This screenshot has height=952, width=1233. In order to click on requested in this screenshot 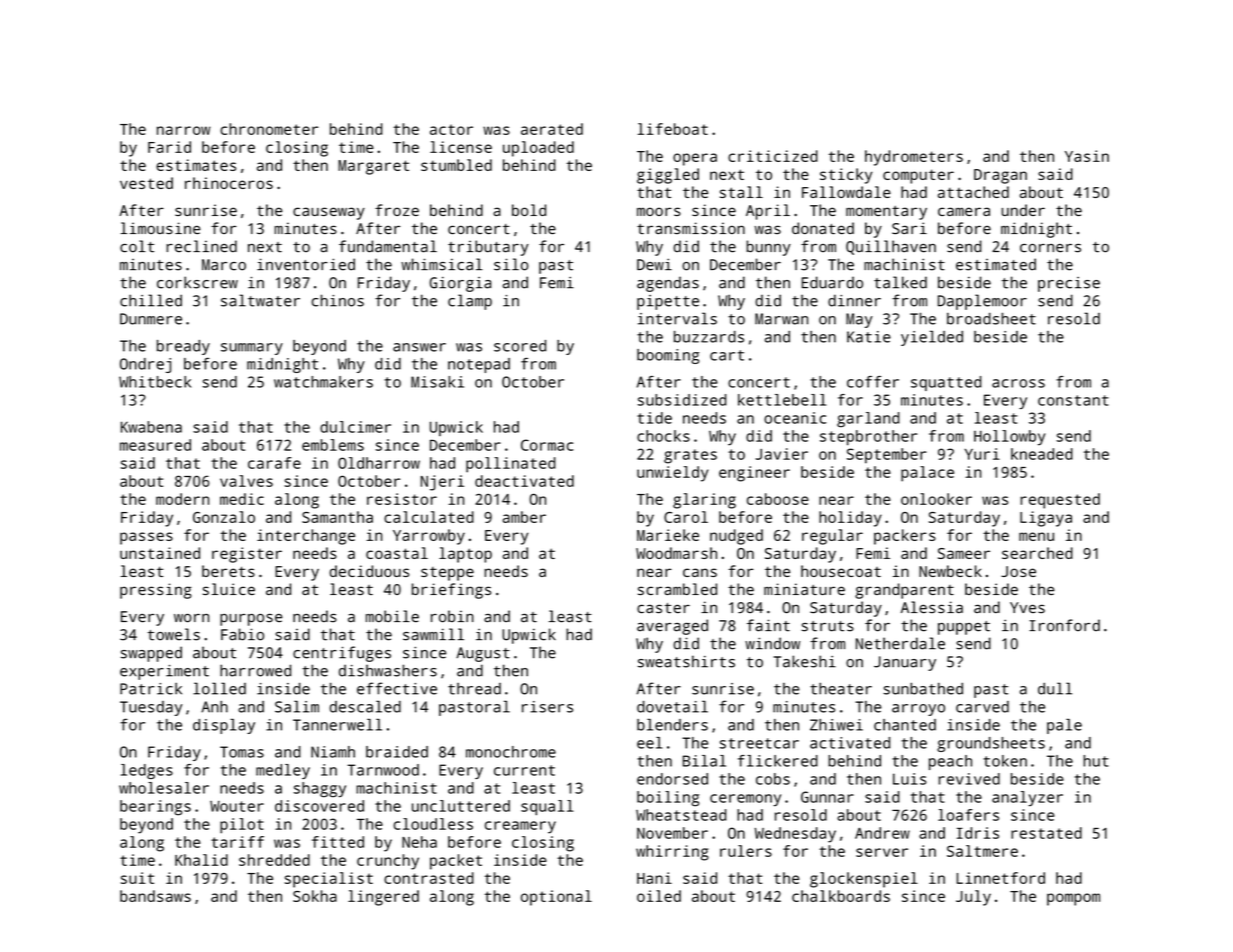, I will do `click(1060, 501)`.
